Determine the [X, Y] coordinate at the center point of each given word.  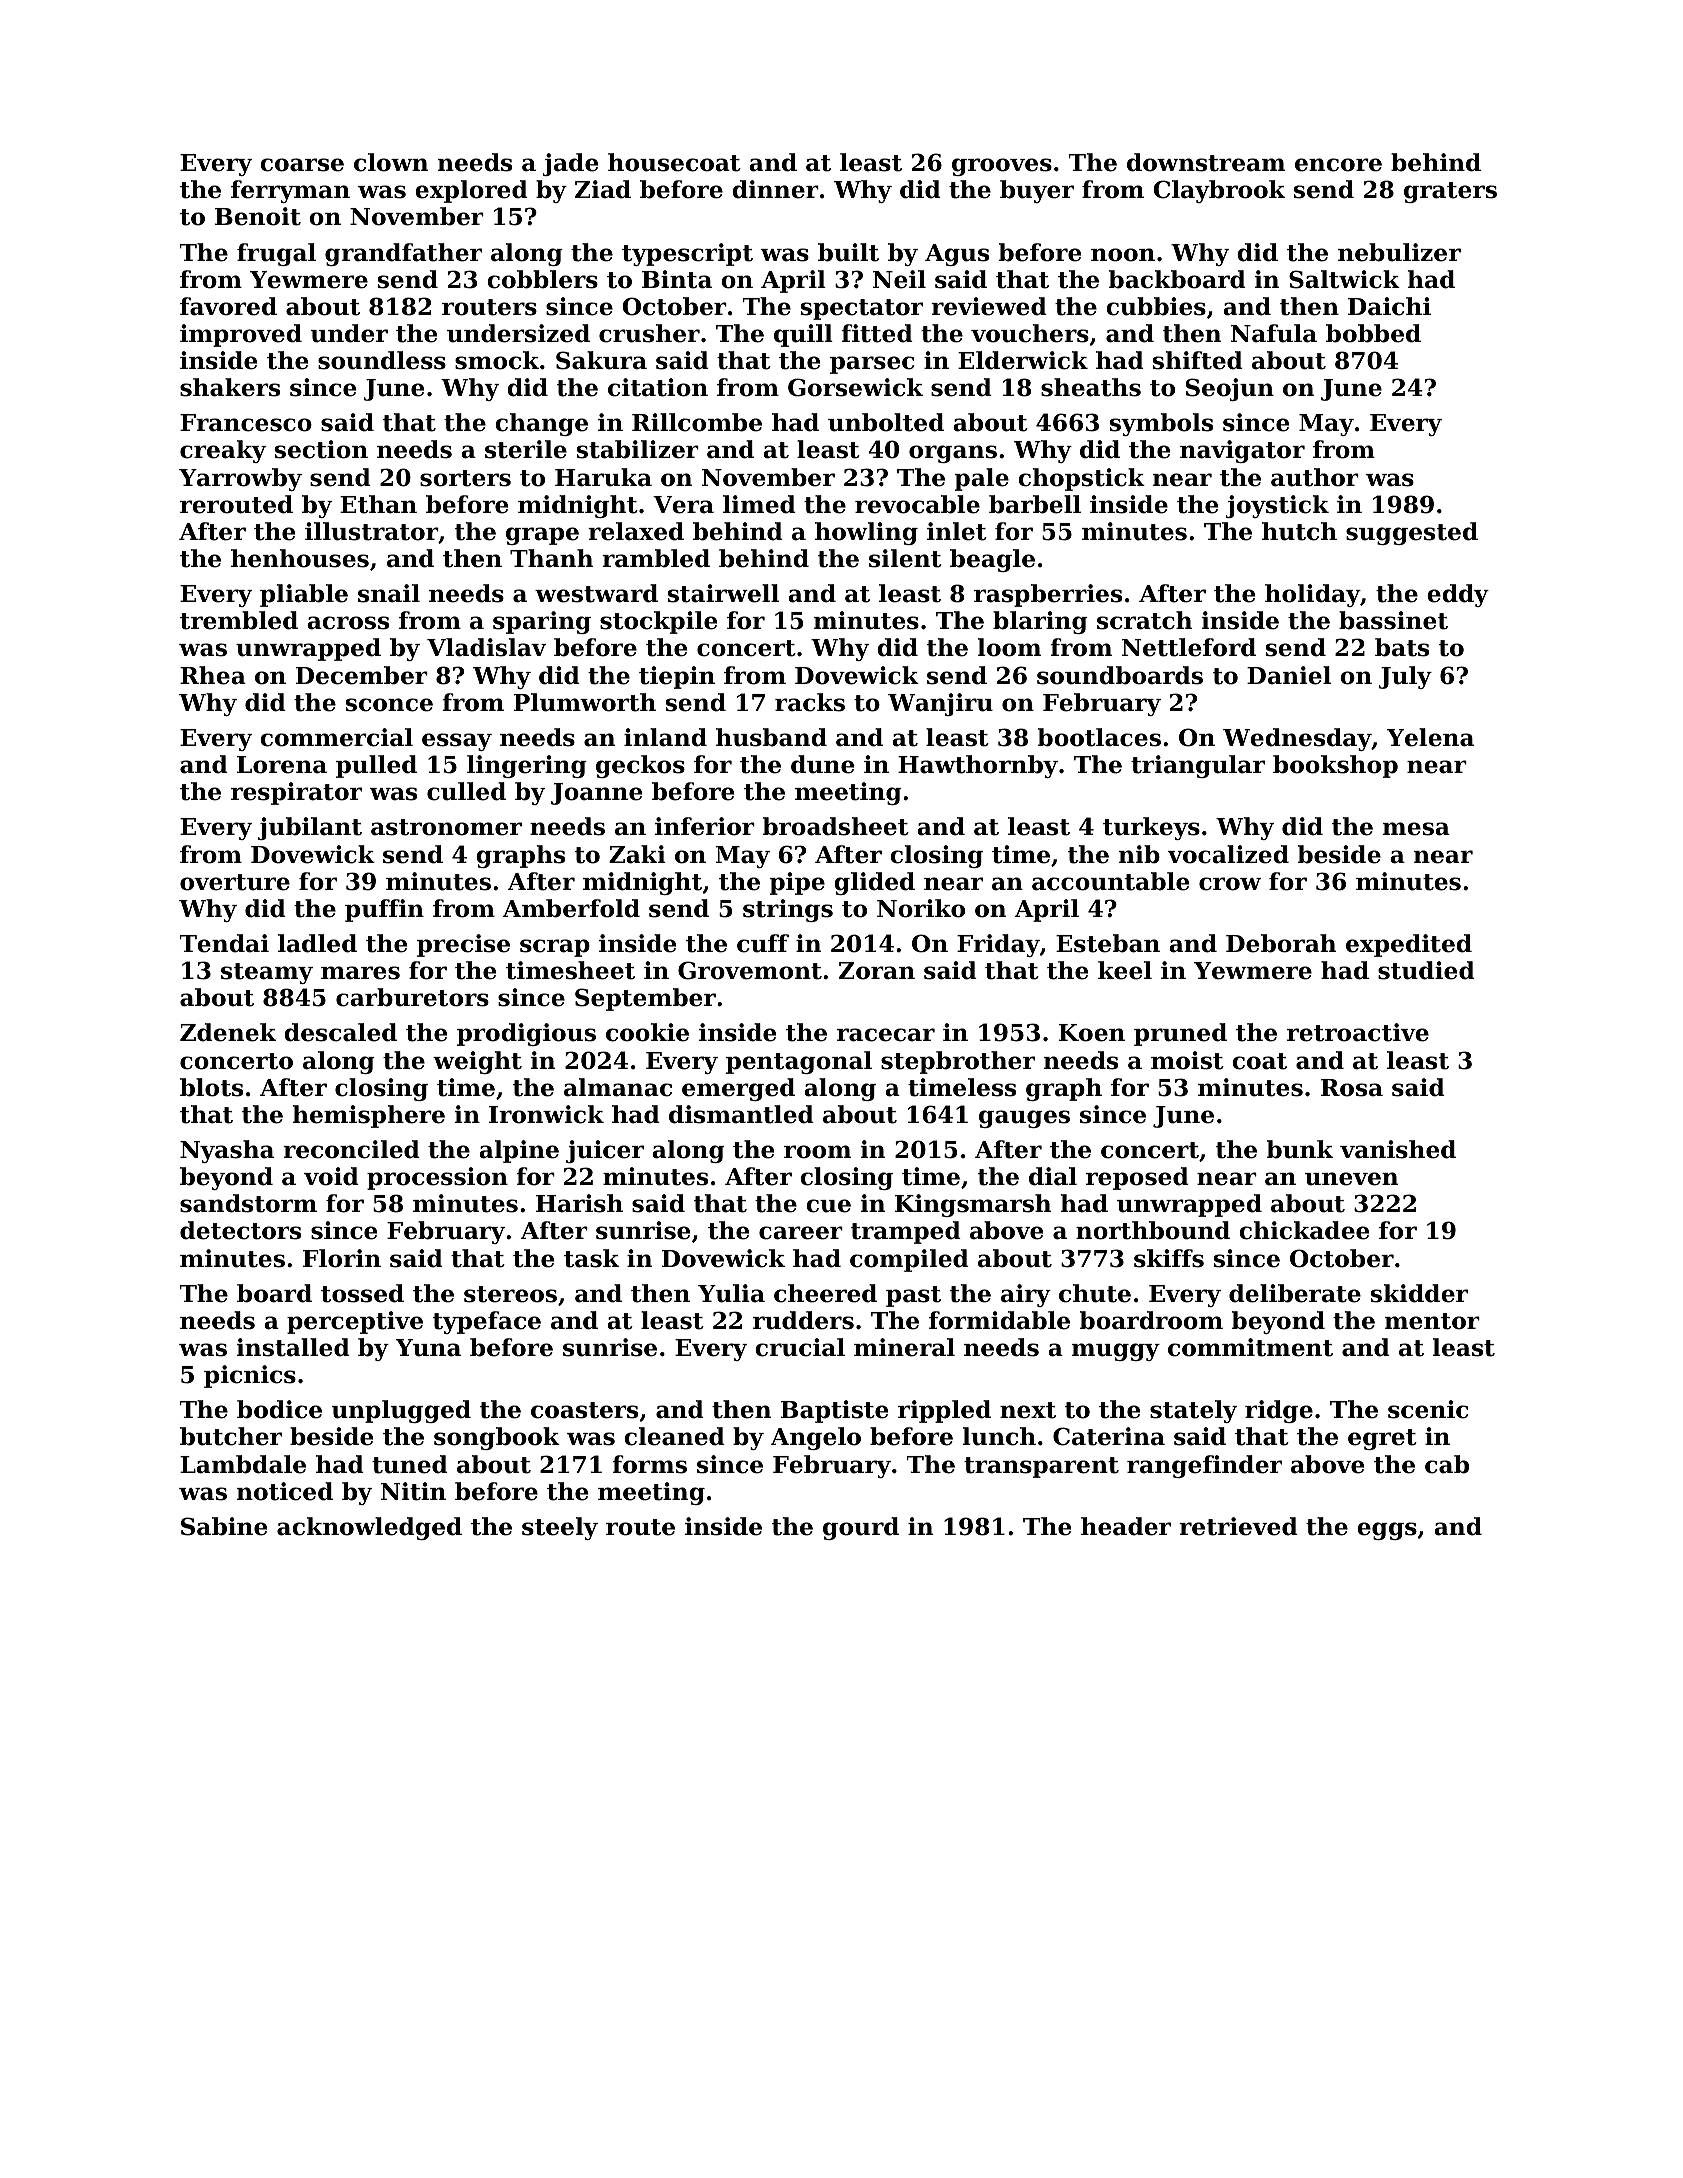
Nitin [413, 1491]
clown [391, 162]
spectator [862, 309]
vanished [1398, 1149]
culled [466, 791]
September [645, 999]
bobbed [1373, 333]
